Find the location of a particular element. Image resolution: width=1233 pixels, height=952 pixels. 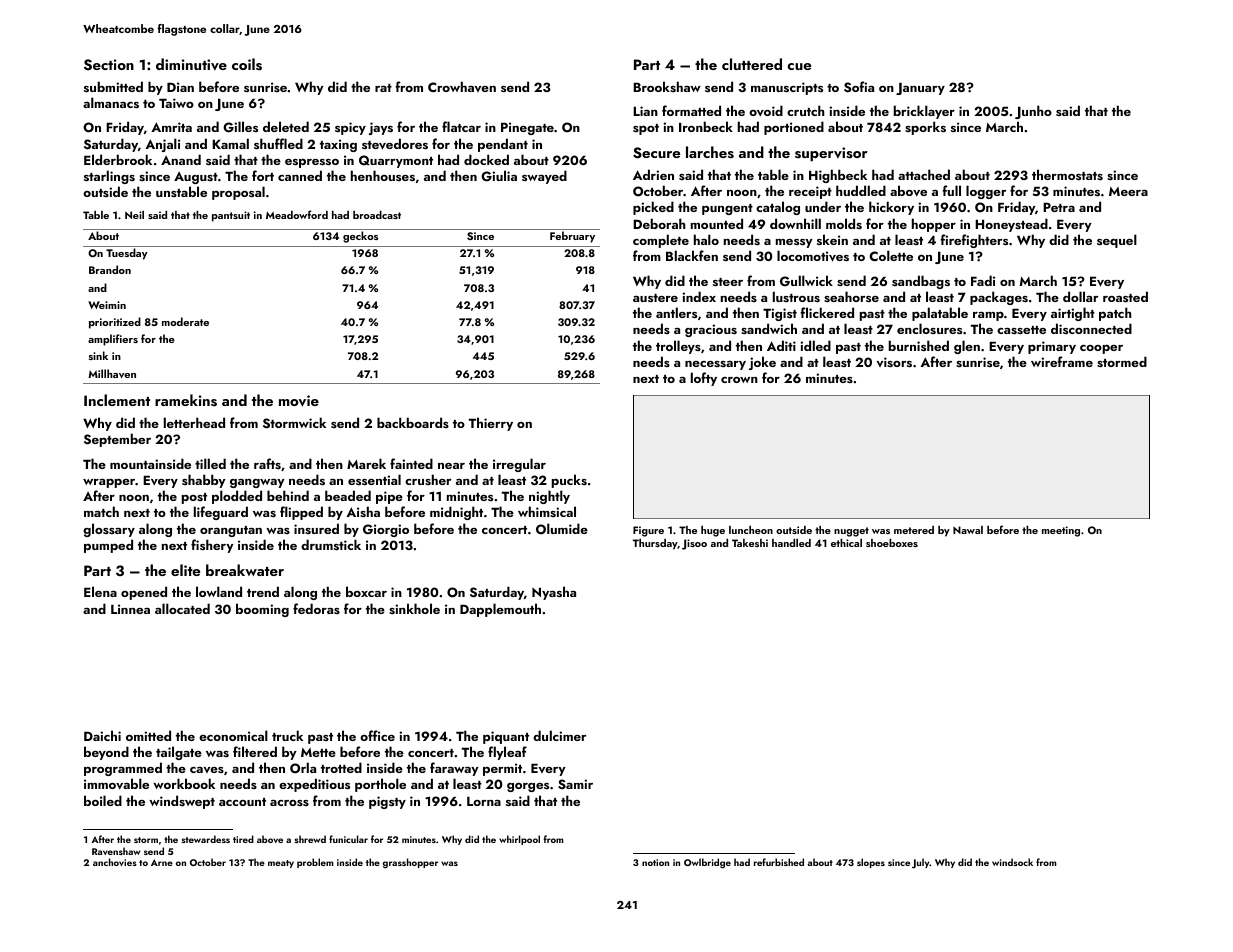

cooper is located at coordinates (1101, 349).
